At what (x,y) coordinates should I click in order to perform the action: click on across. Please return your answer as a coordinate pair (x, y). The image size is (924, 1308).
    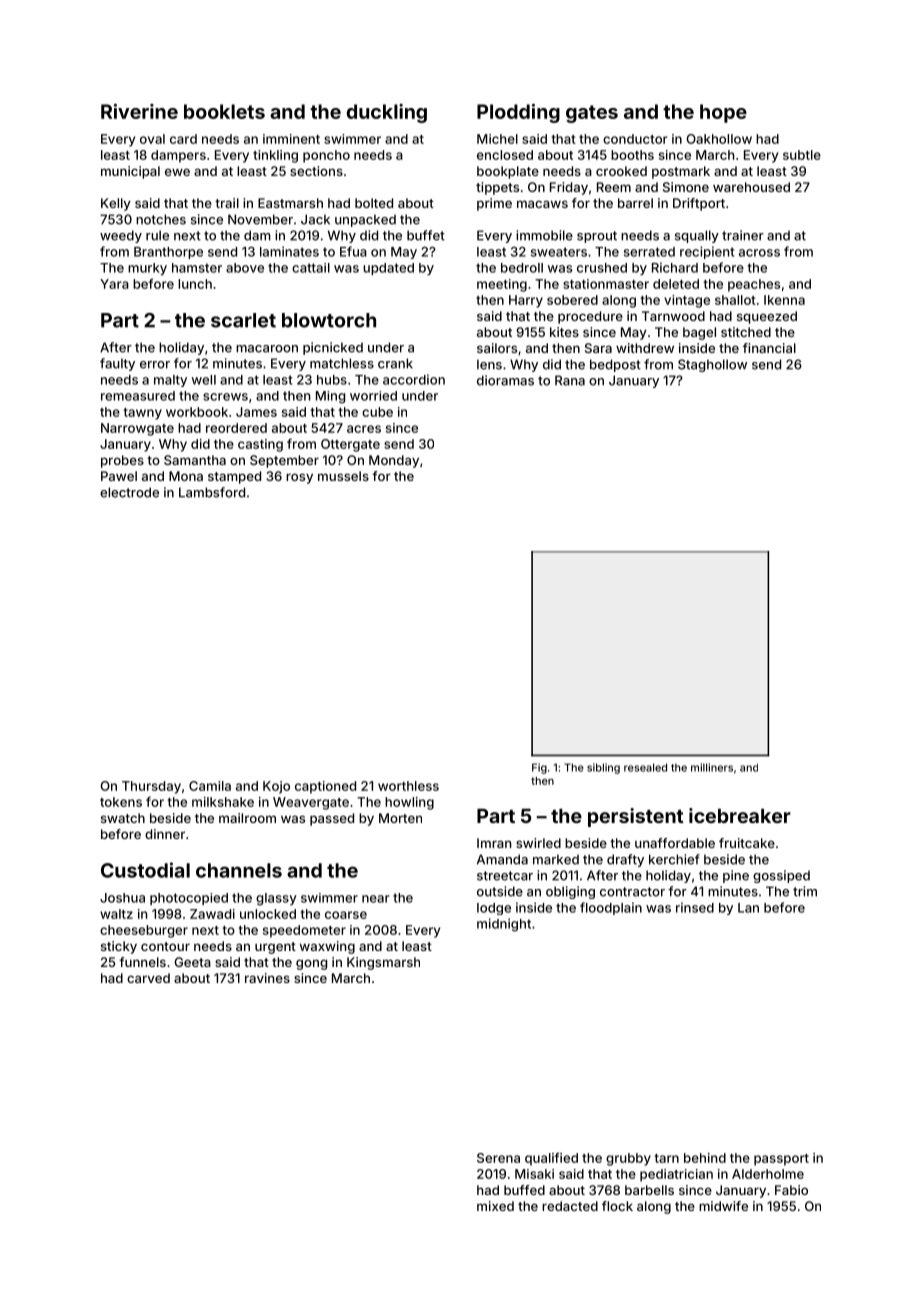
    Looking at the image, I should click on (759, 253).
